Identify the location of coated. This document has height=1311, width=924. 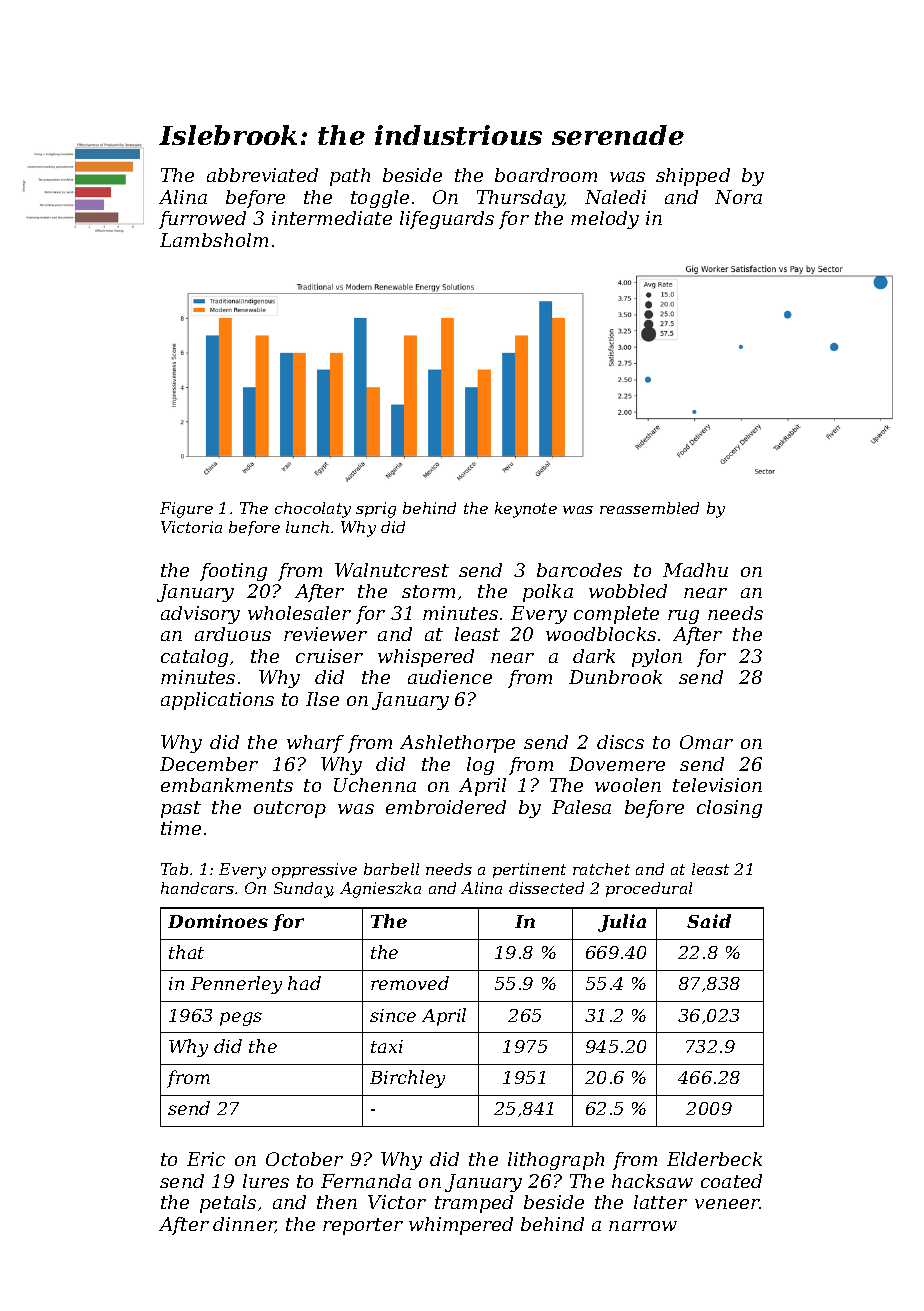
(731, 1181).
